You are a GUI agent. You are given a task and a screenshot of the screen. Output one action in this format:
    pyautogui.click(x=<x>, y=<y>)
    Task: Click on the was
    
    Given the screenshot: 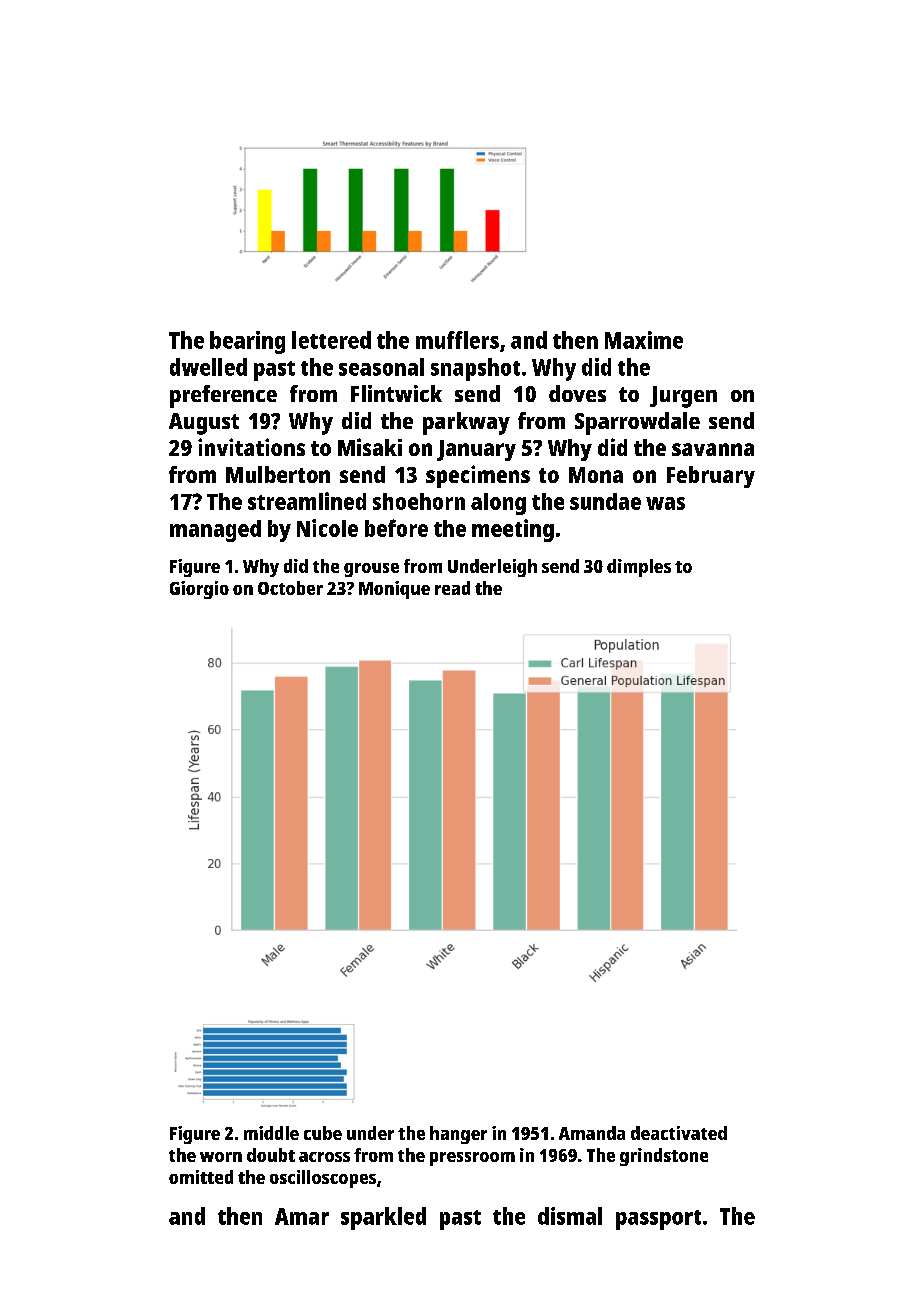 What is the action you would take?
    pyautogui.click(x=665, y=503)
